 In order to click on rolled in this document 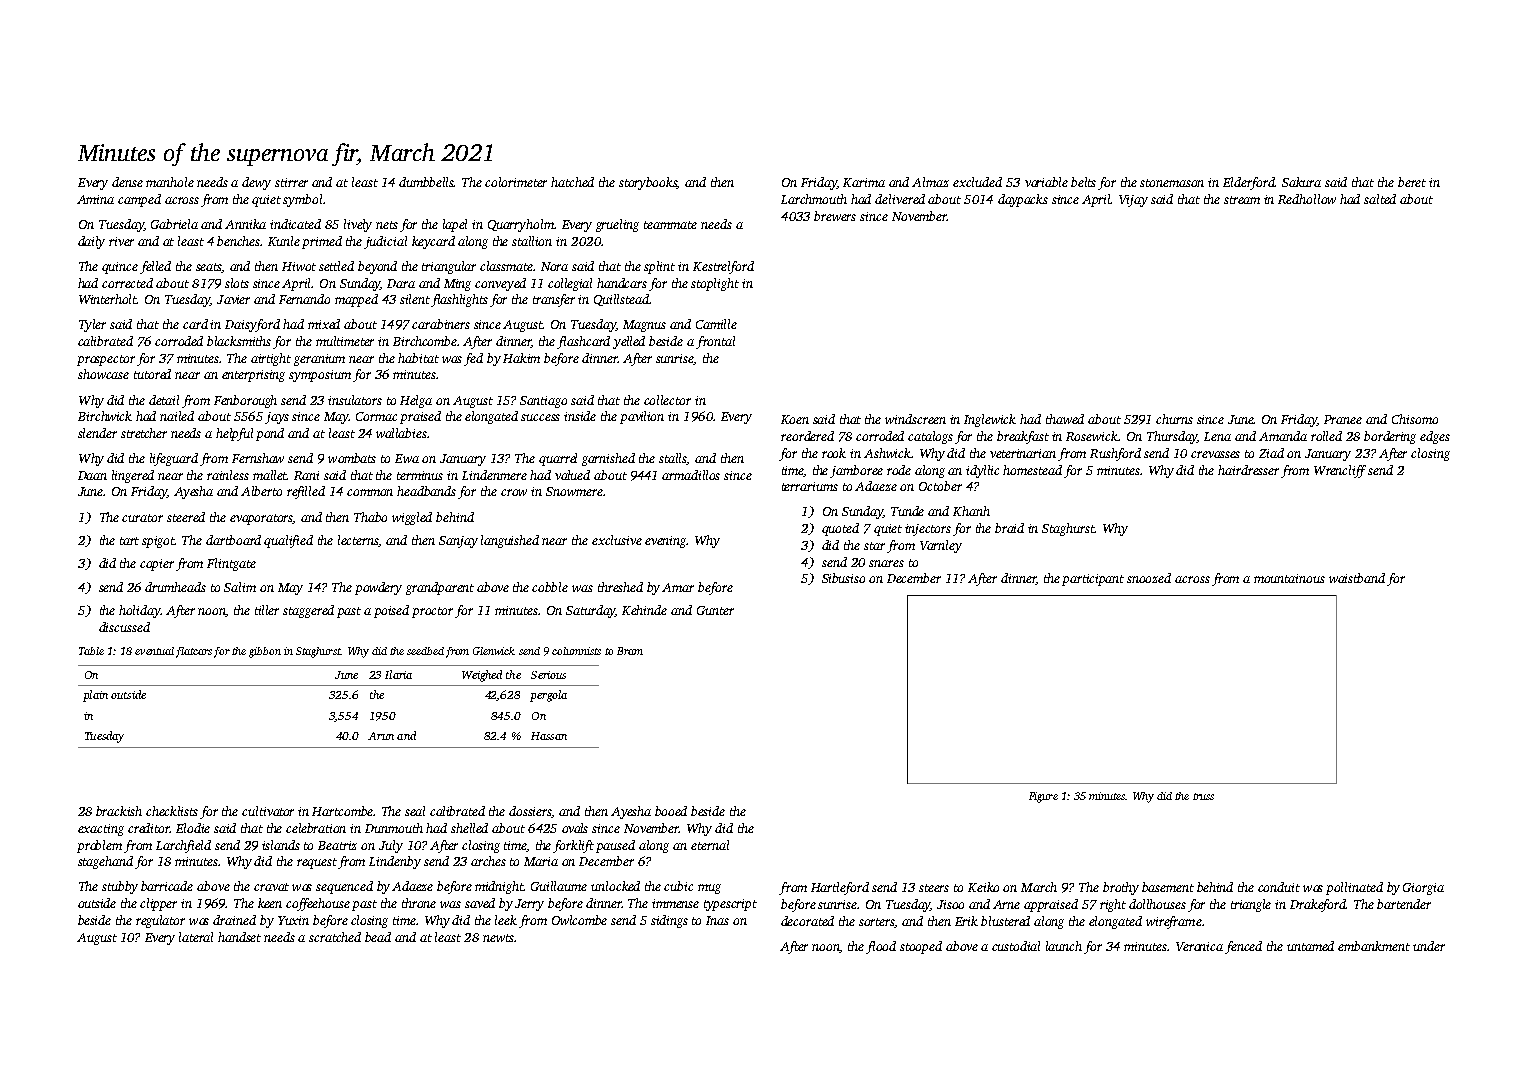, I will do `click(1326, 436)`.
